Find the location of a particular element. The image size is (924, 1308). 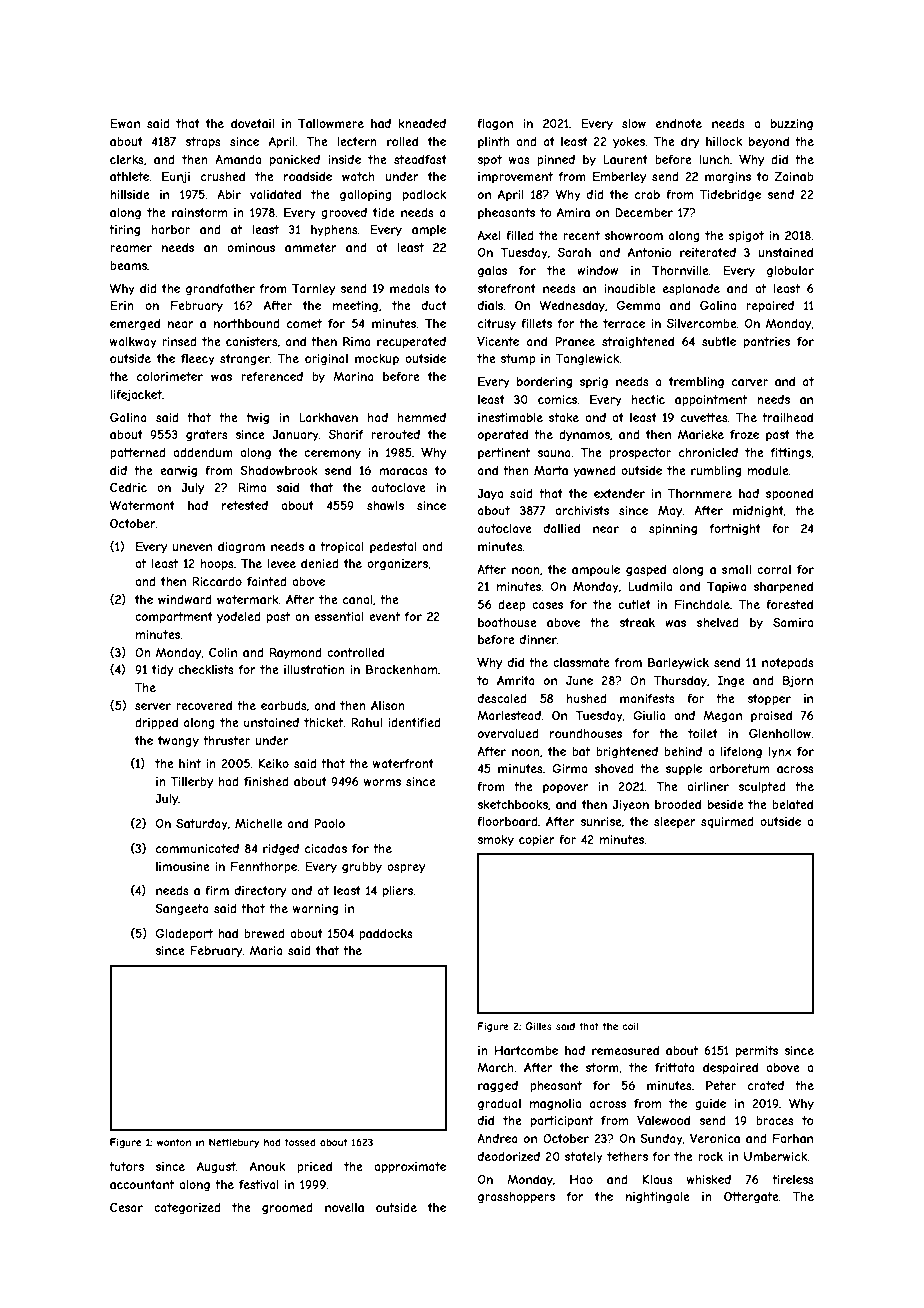

buzzing is located at coordinates (792, 125).
